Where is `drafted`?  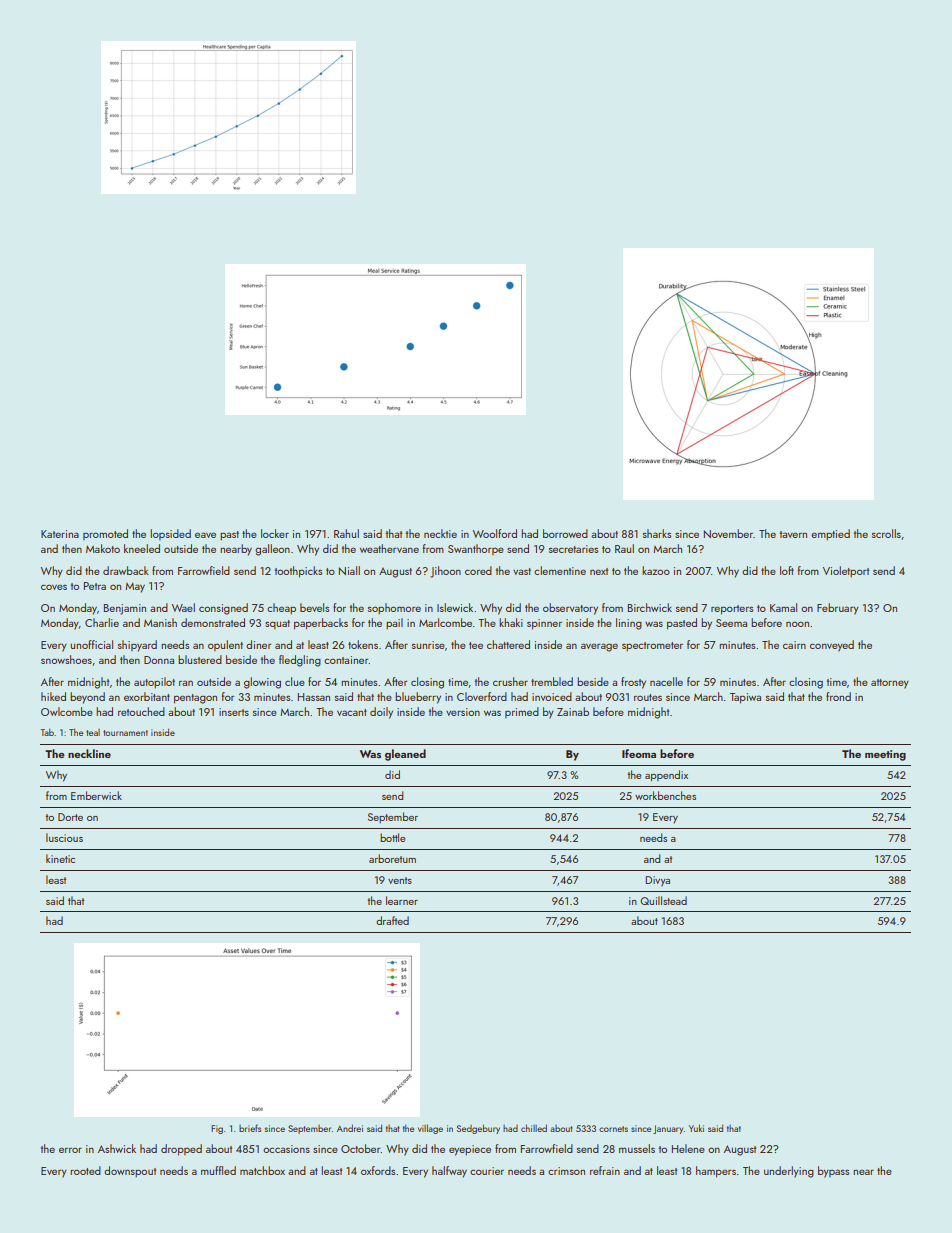
drafted is located at coordinates (392, 920).
